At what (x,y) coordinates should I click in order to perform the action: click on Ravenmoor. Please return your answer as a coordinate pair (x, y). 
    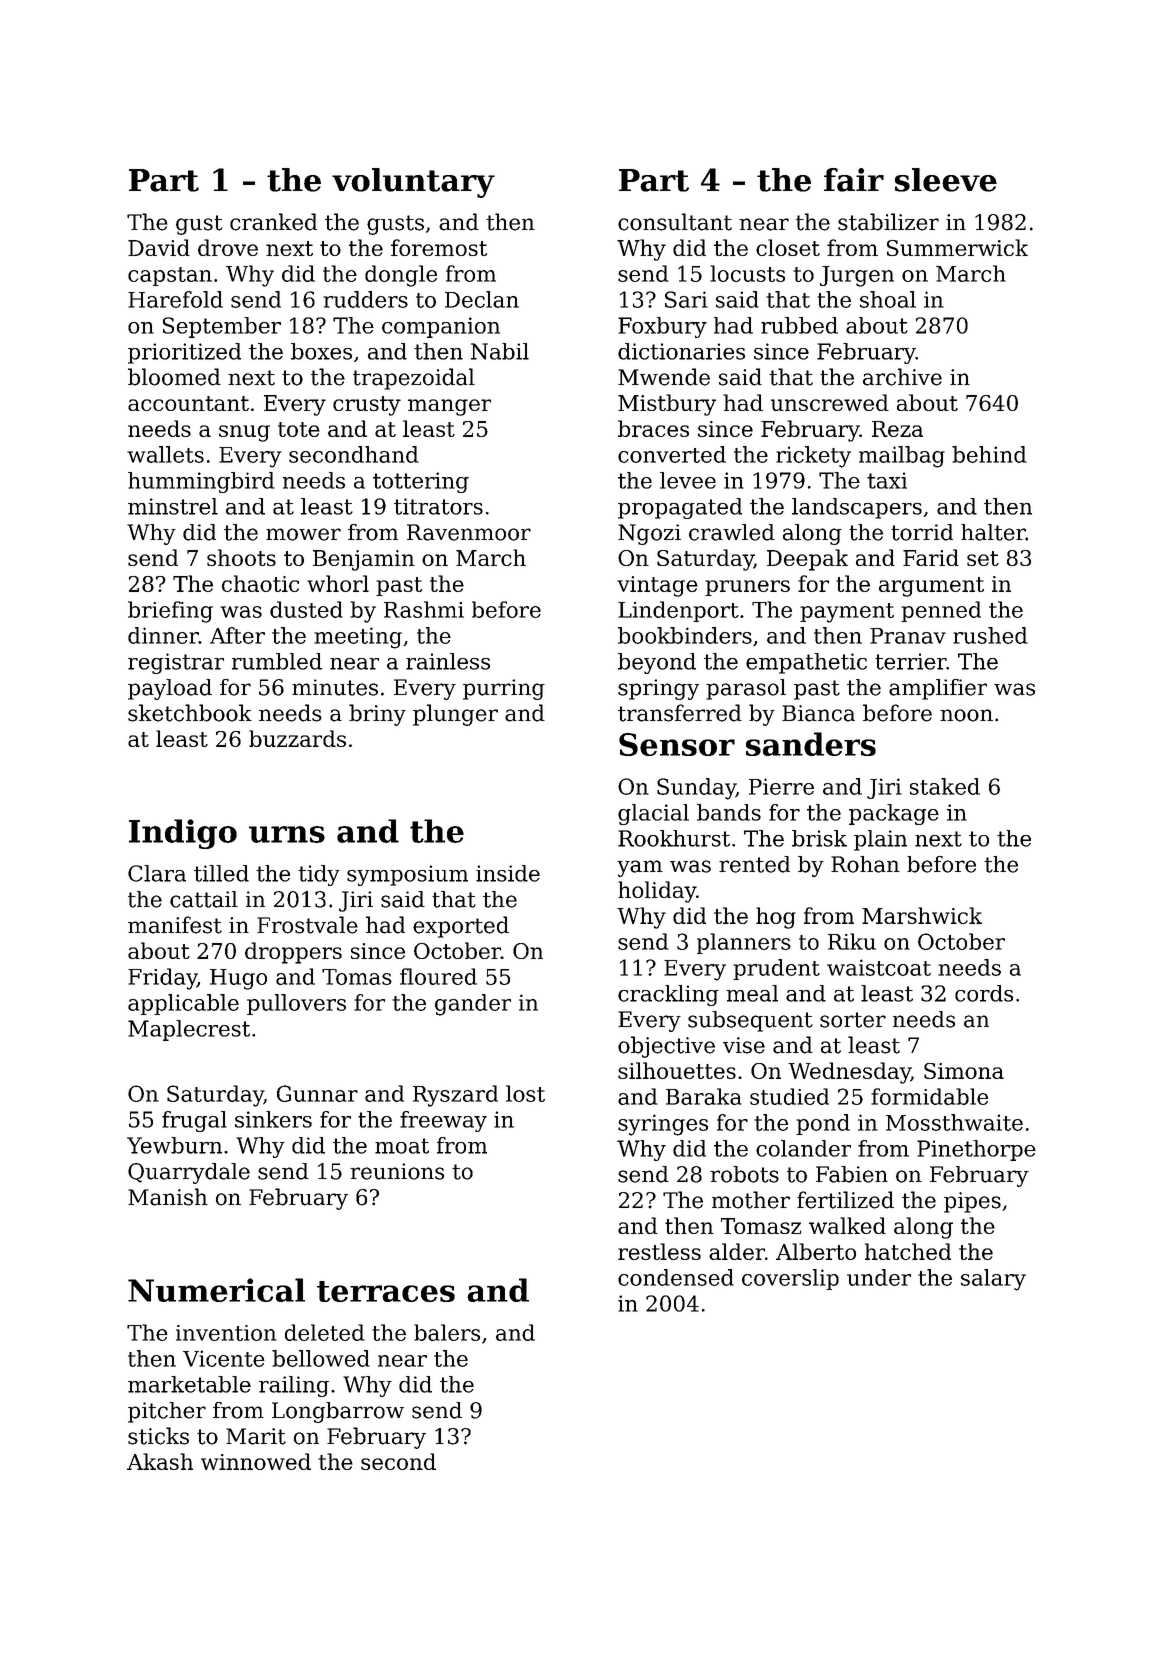
    Looking at the image, I should click on (469, 532).
